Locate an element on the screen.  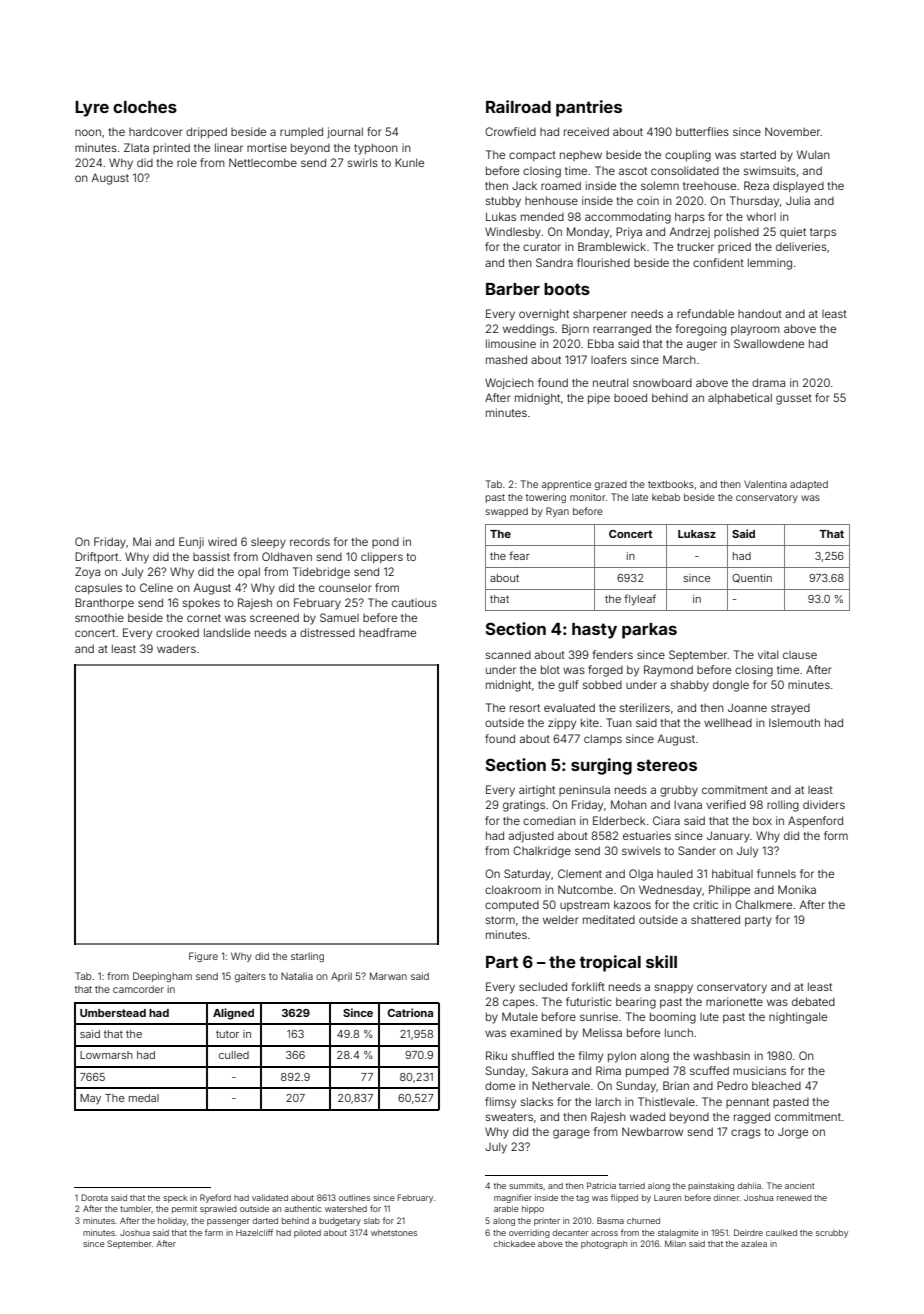
cloches is located at coordinates (145, 107).
